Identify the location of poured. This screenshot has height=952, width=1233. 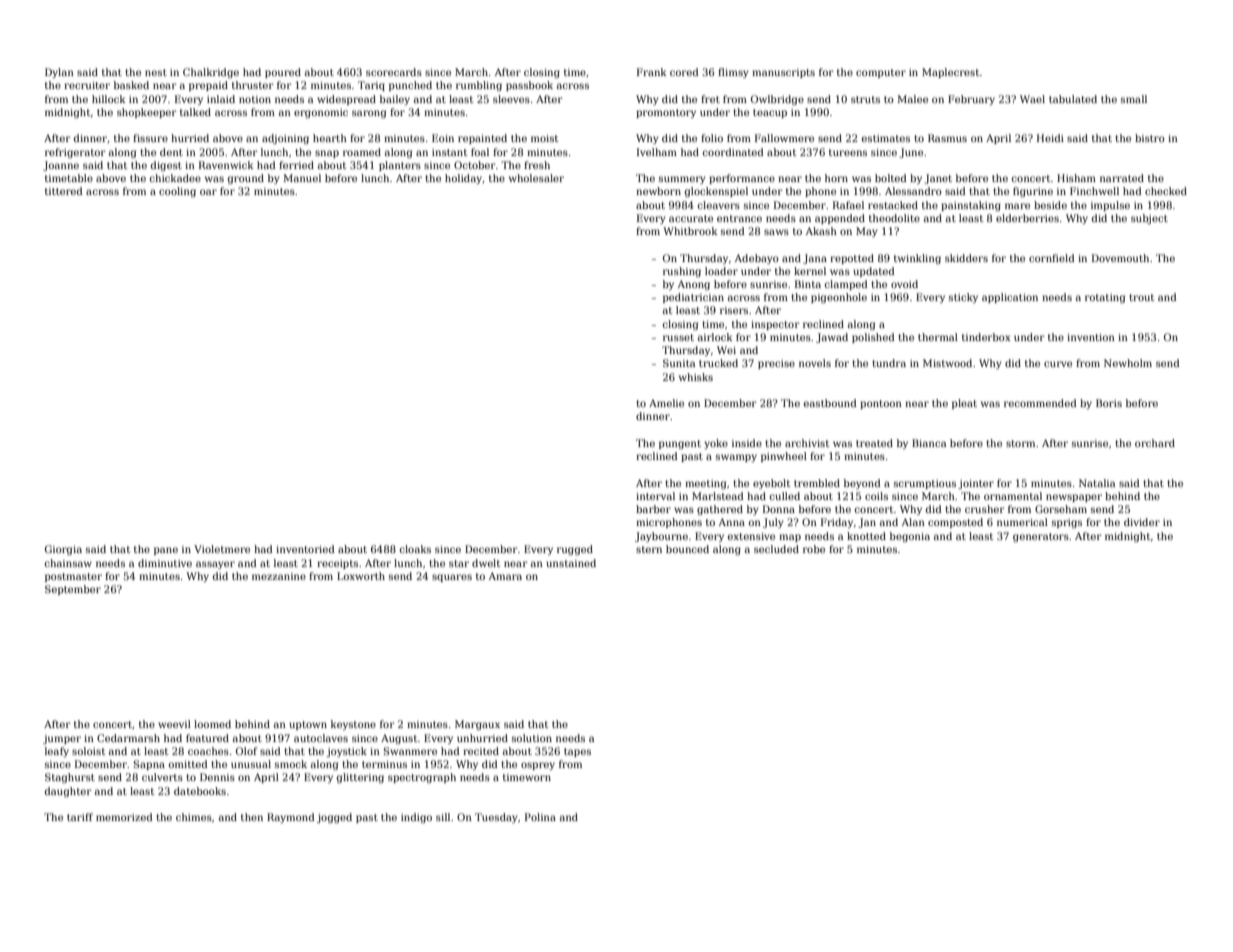
(283, 73).
